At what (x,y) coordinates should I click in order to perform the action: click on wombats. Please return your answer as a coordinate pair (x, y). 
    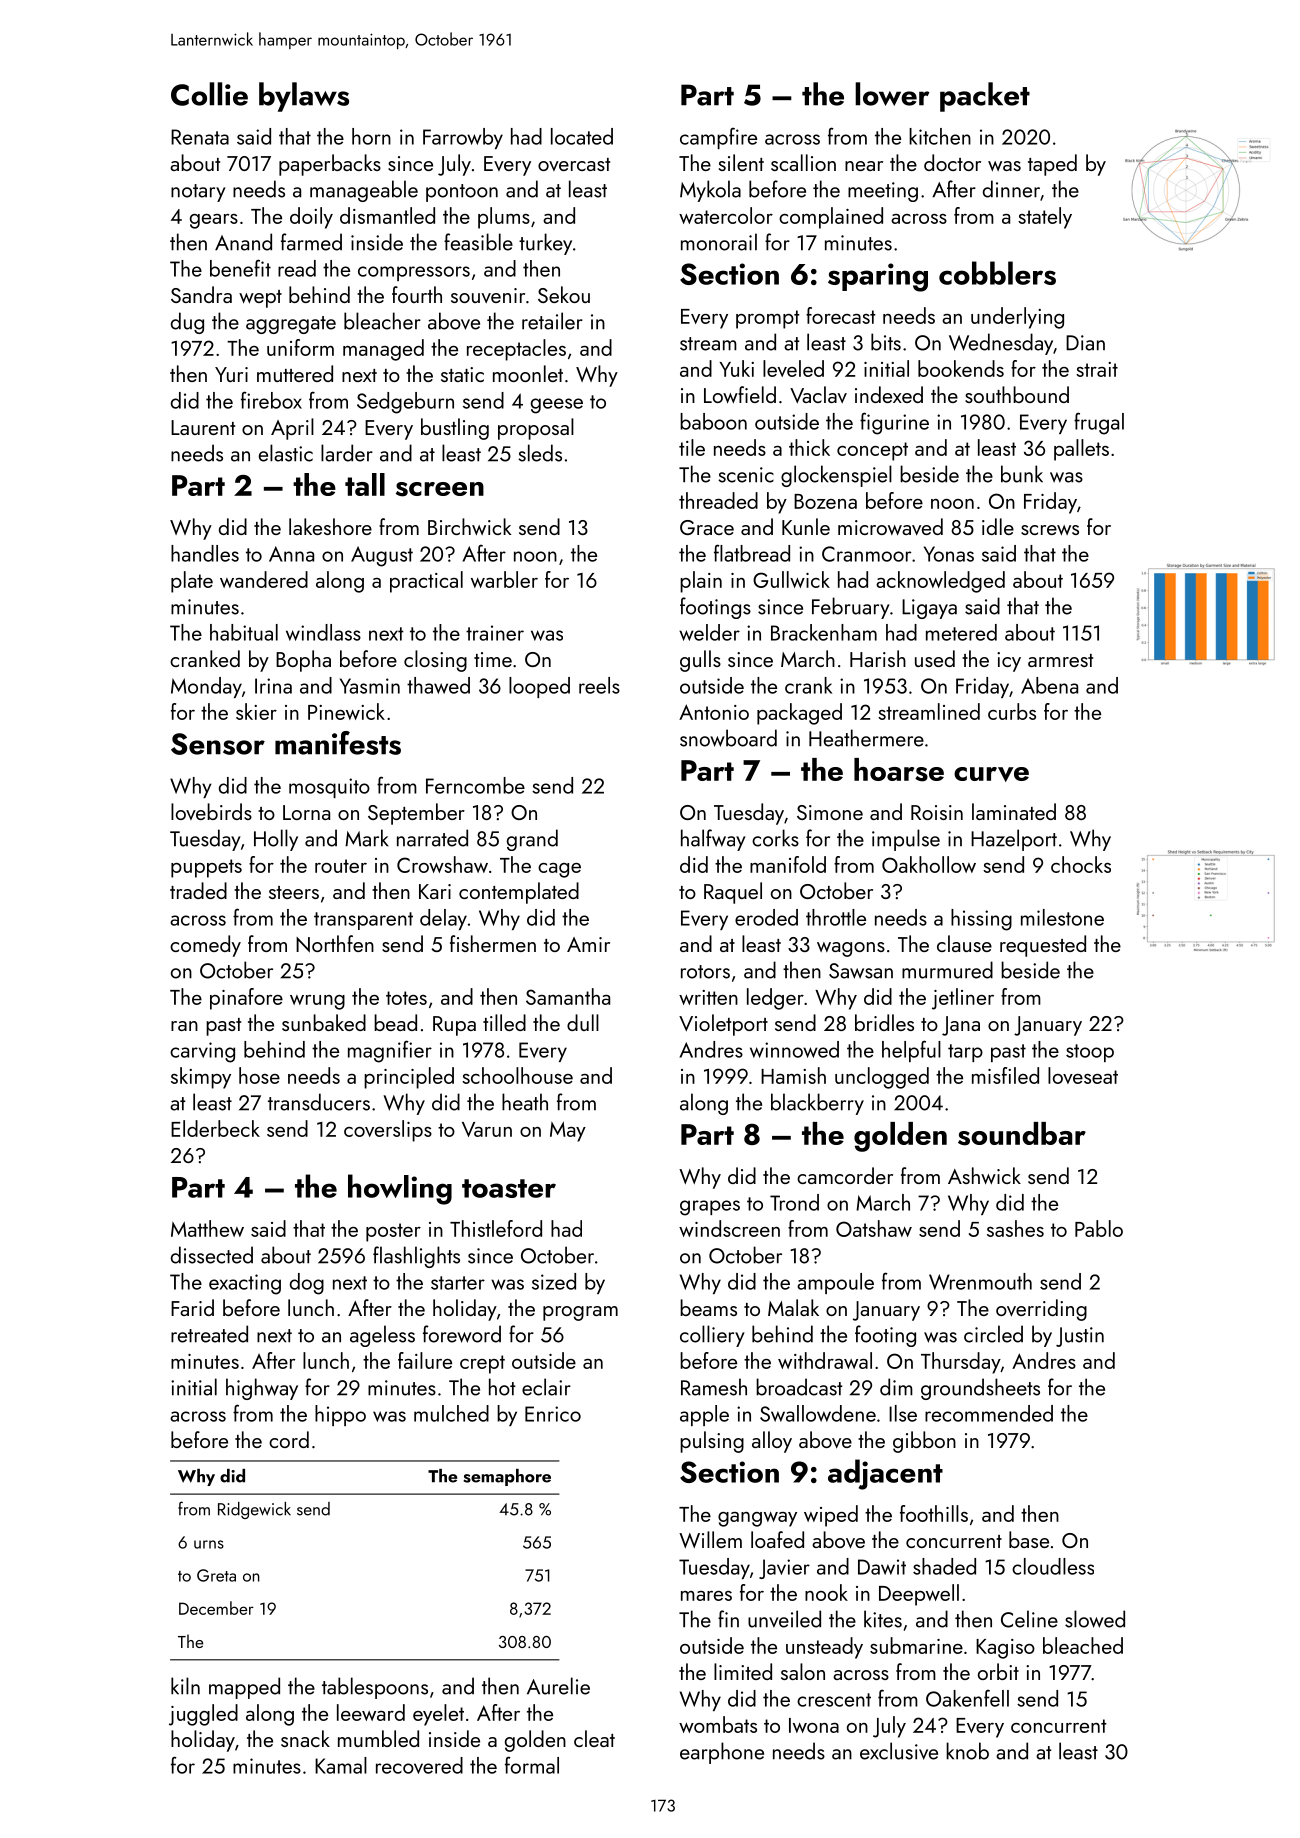
    Looking at the image, I should click on (718, 1724).
